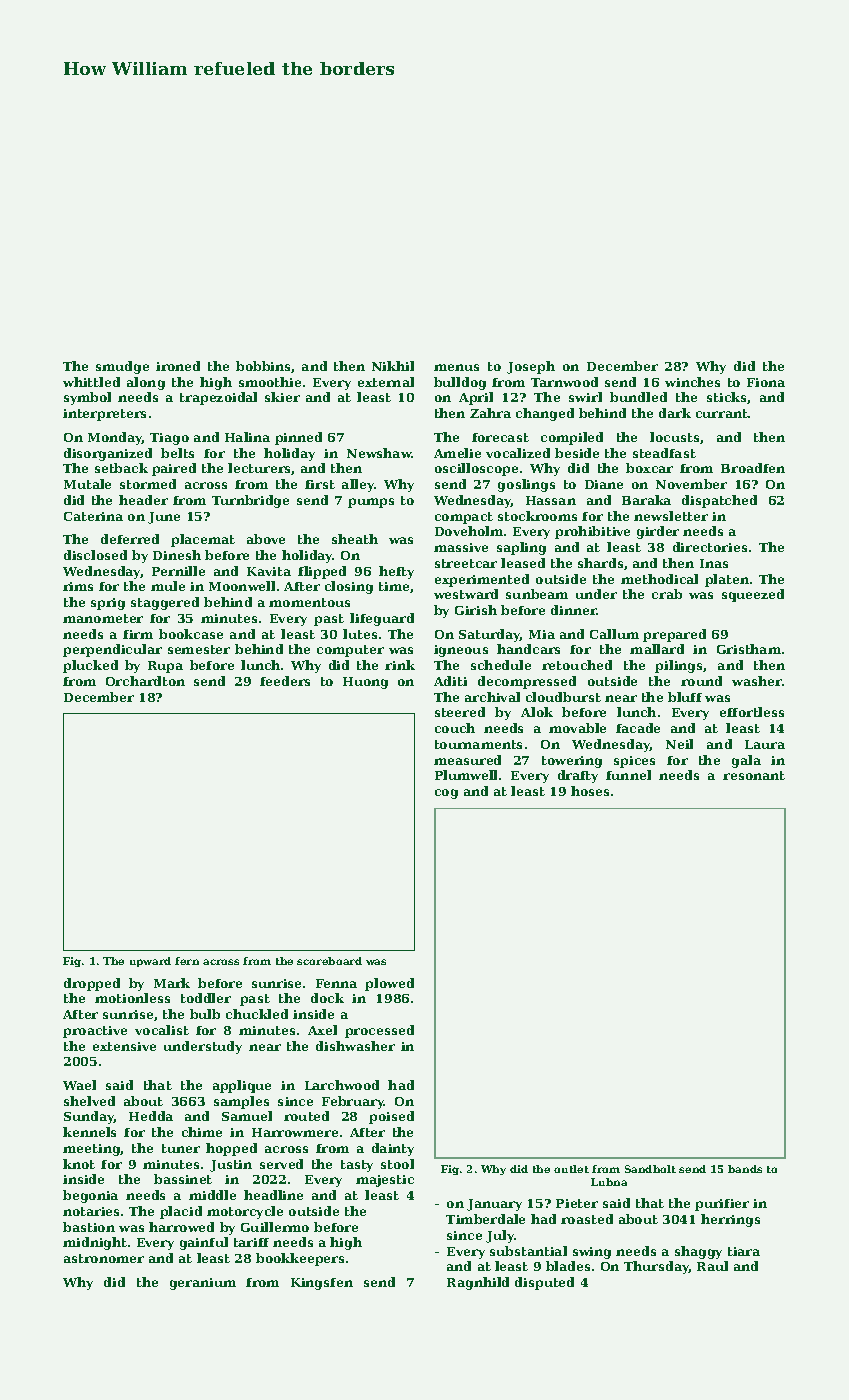 The image size is (849, 1400). What do you see at coordinates (531, 367) in the screenshot?
I see `Joseph` at bounding box center [531, 367].
